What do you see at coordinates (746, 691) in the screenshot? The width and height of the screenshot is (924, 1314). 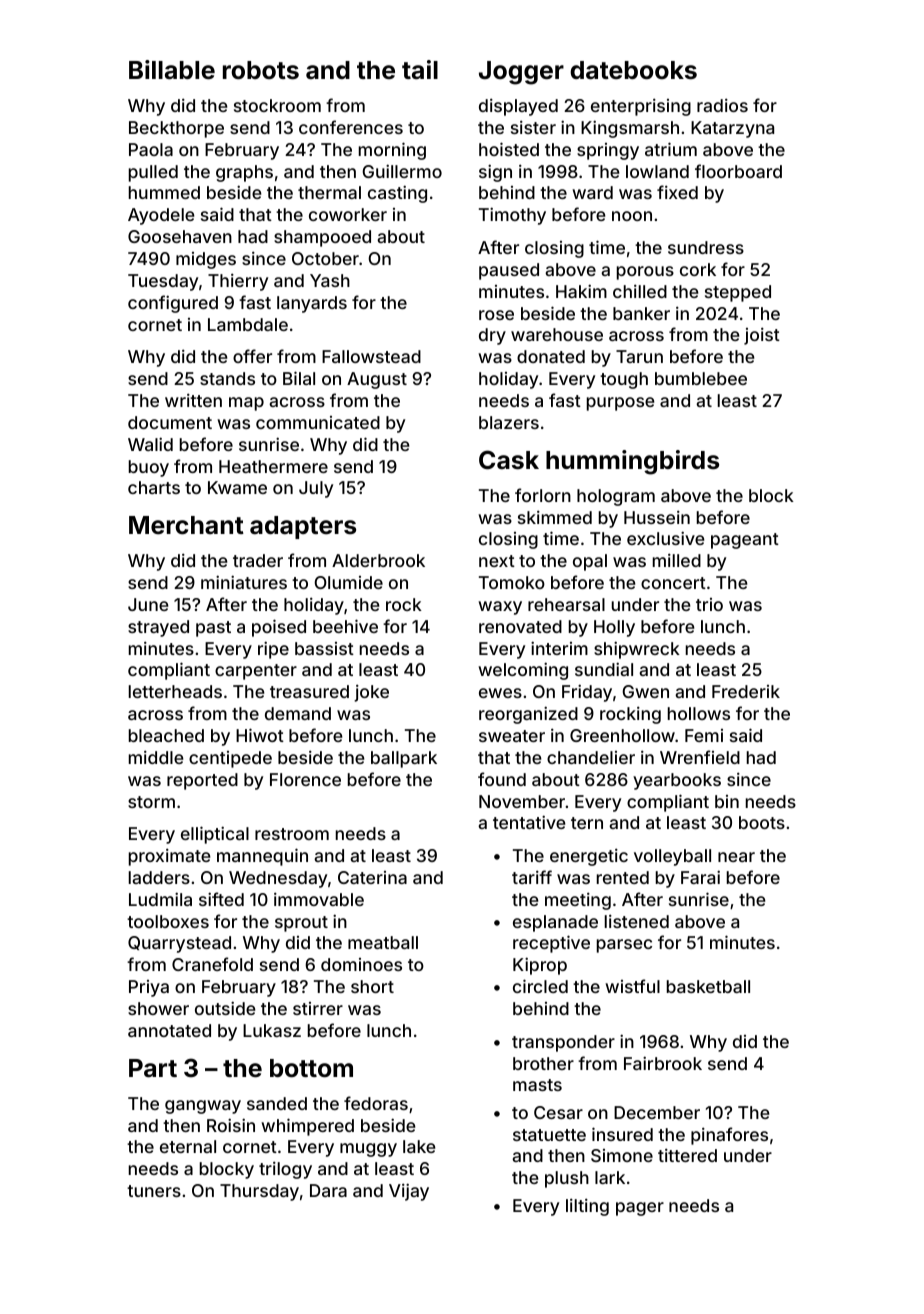 I see `Frederik` at bounding box center [746, 691].
